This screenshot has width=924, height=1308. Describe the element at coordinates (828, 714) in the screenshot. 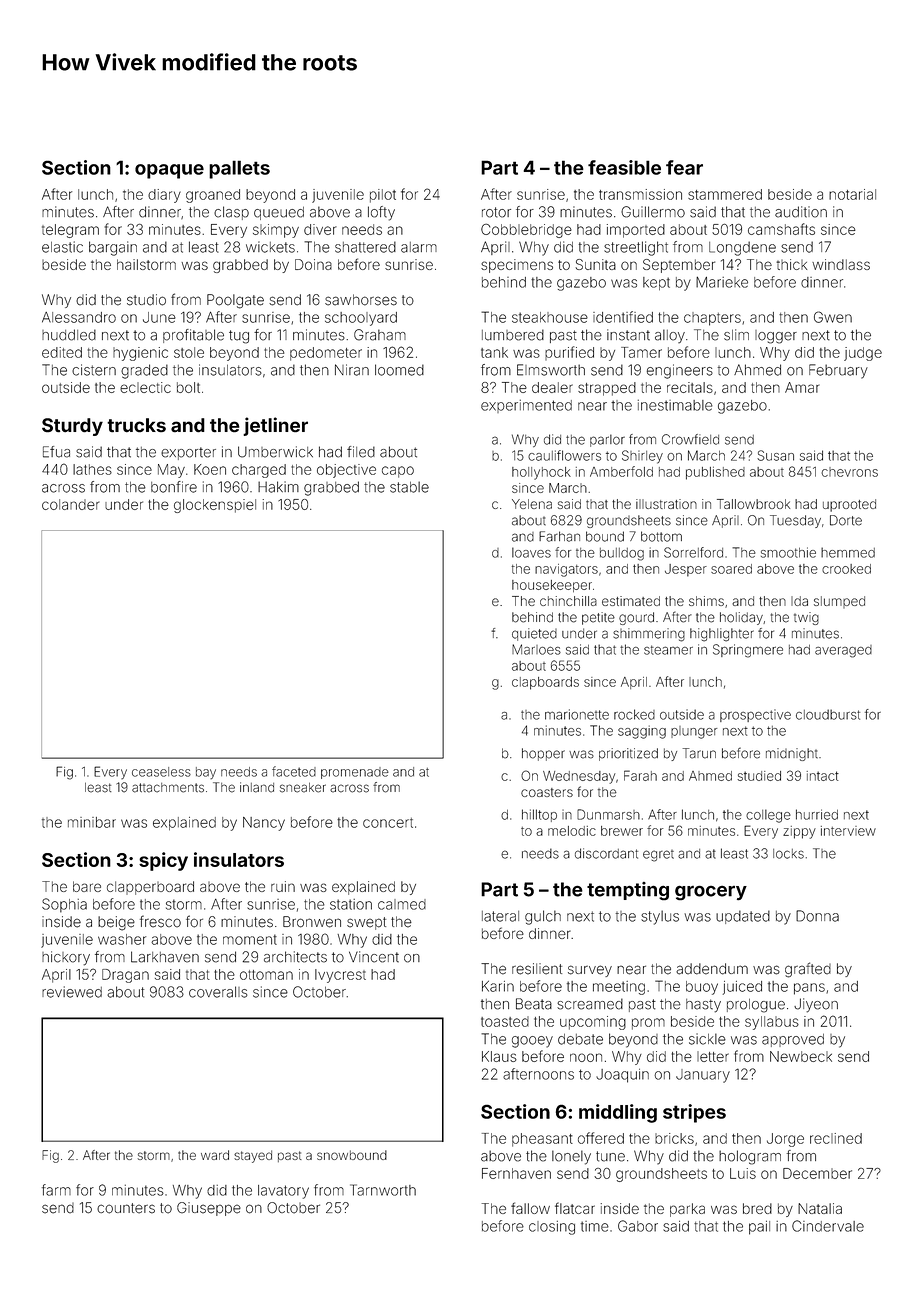

I see `cloudburst` at that location.
